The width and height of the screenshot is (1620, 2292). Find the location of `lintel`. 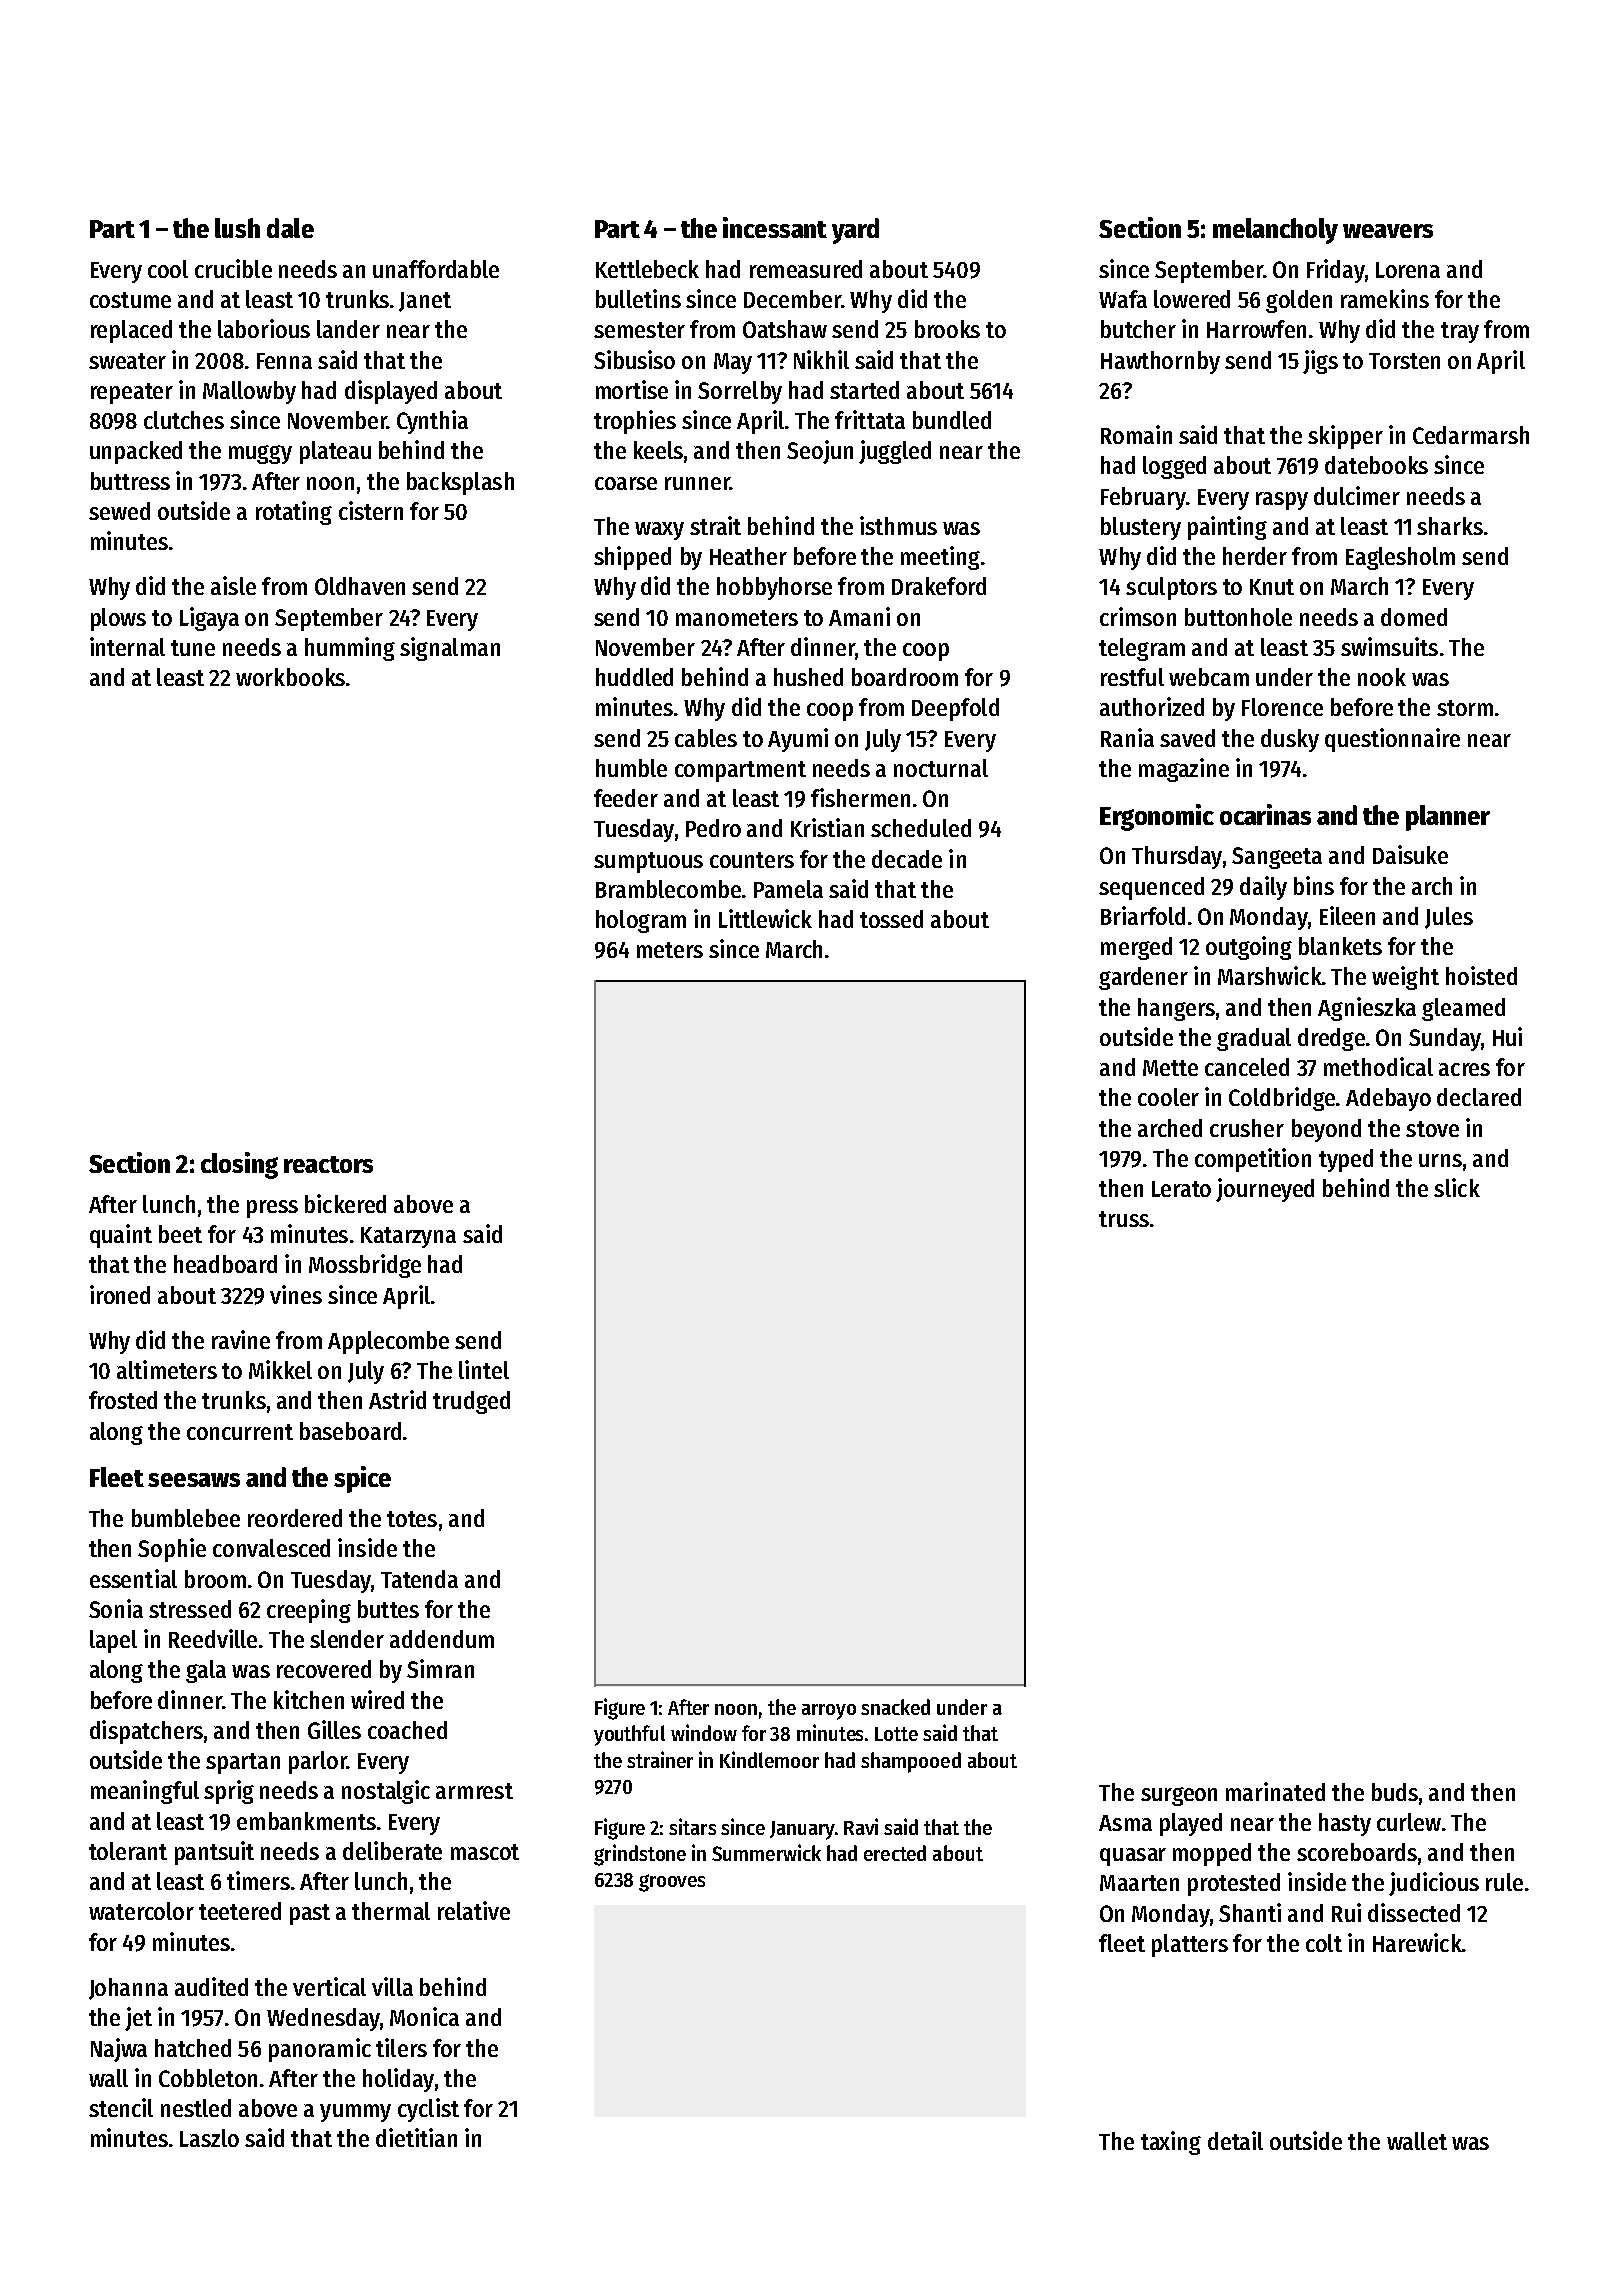

lintel is located at coordinates (484, 1369).
